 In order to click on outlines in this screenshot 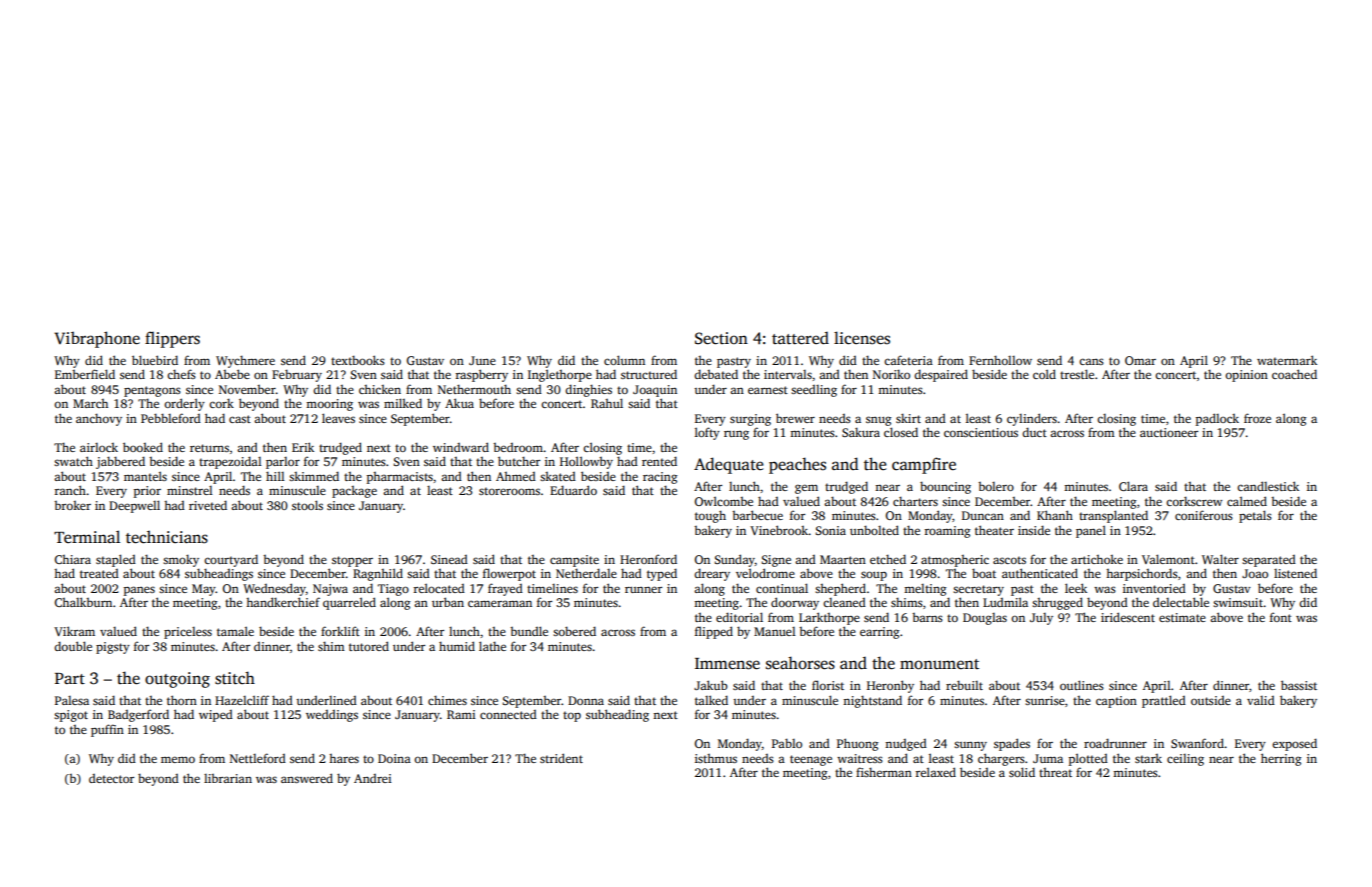, I will do `click(1082, 685)`.
